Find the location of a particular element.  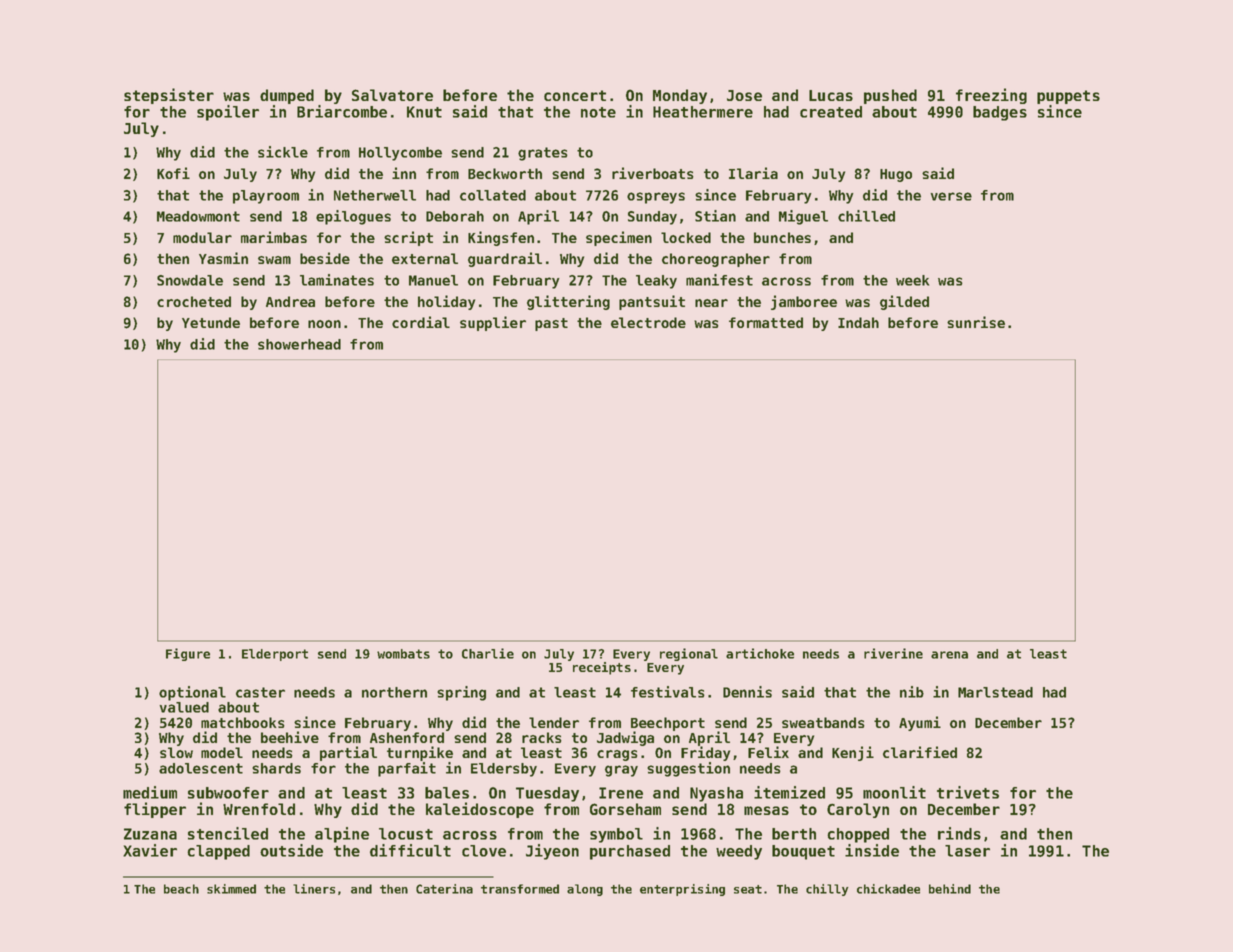

caster is located at coordinates (260, 692).
